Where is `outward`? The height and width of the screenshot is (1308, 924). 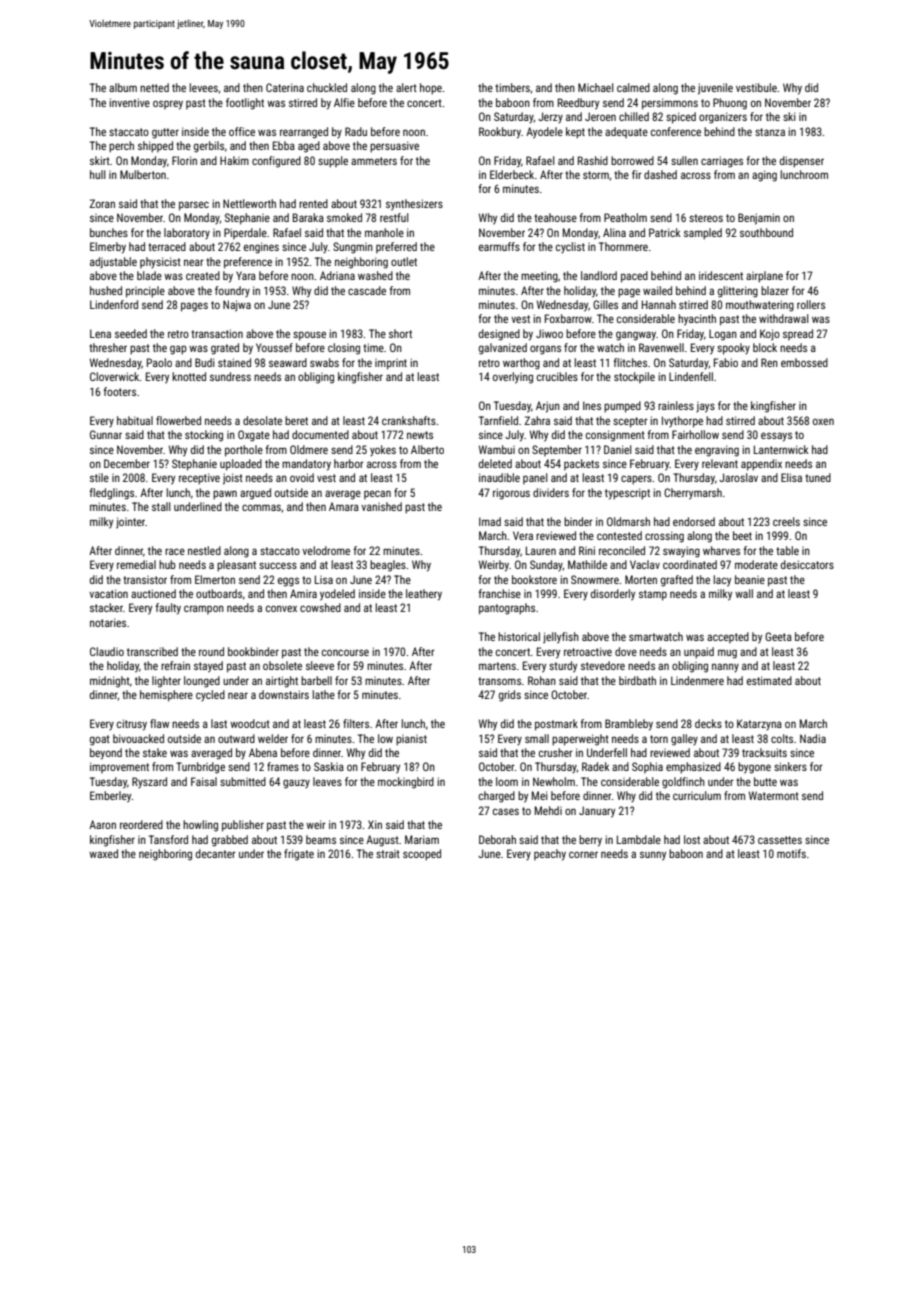
outward is located at coordinates (236, 738).
